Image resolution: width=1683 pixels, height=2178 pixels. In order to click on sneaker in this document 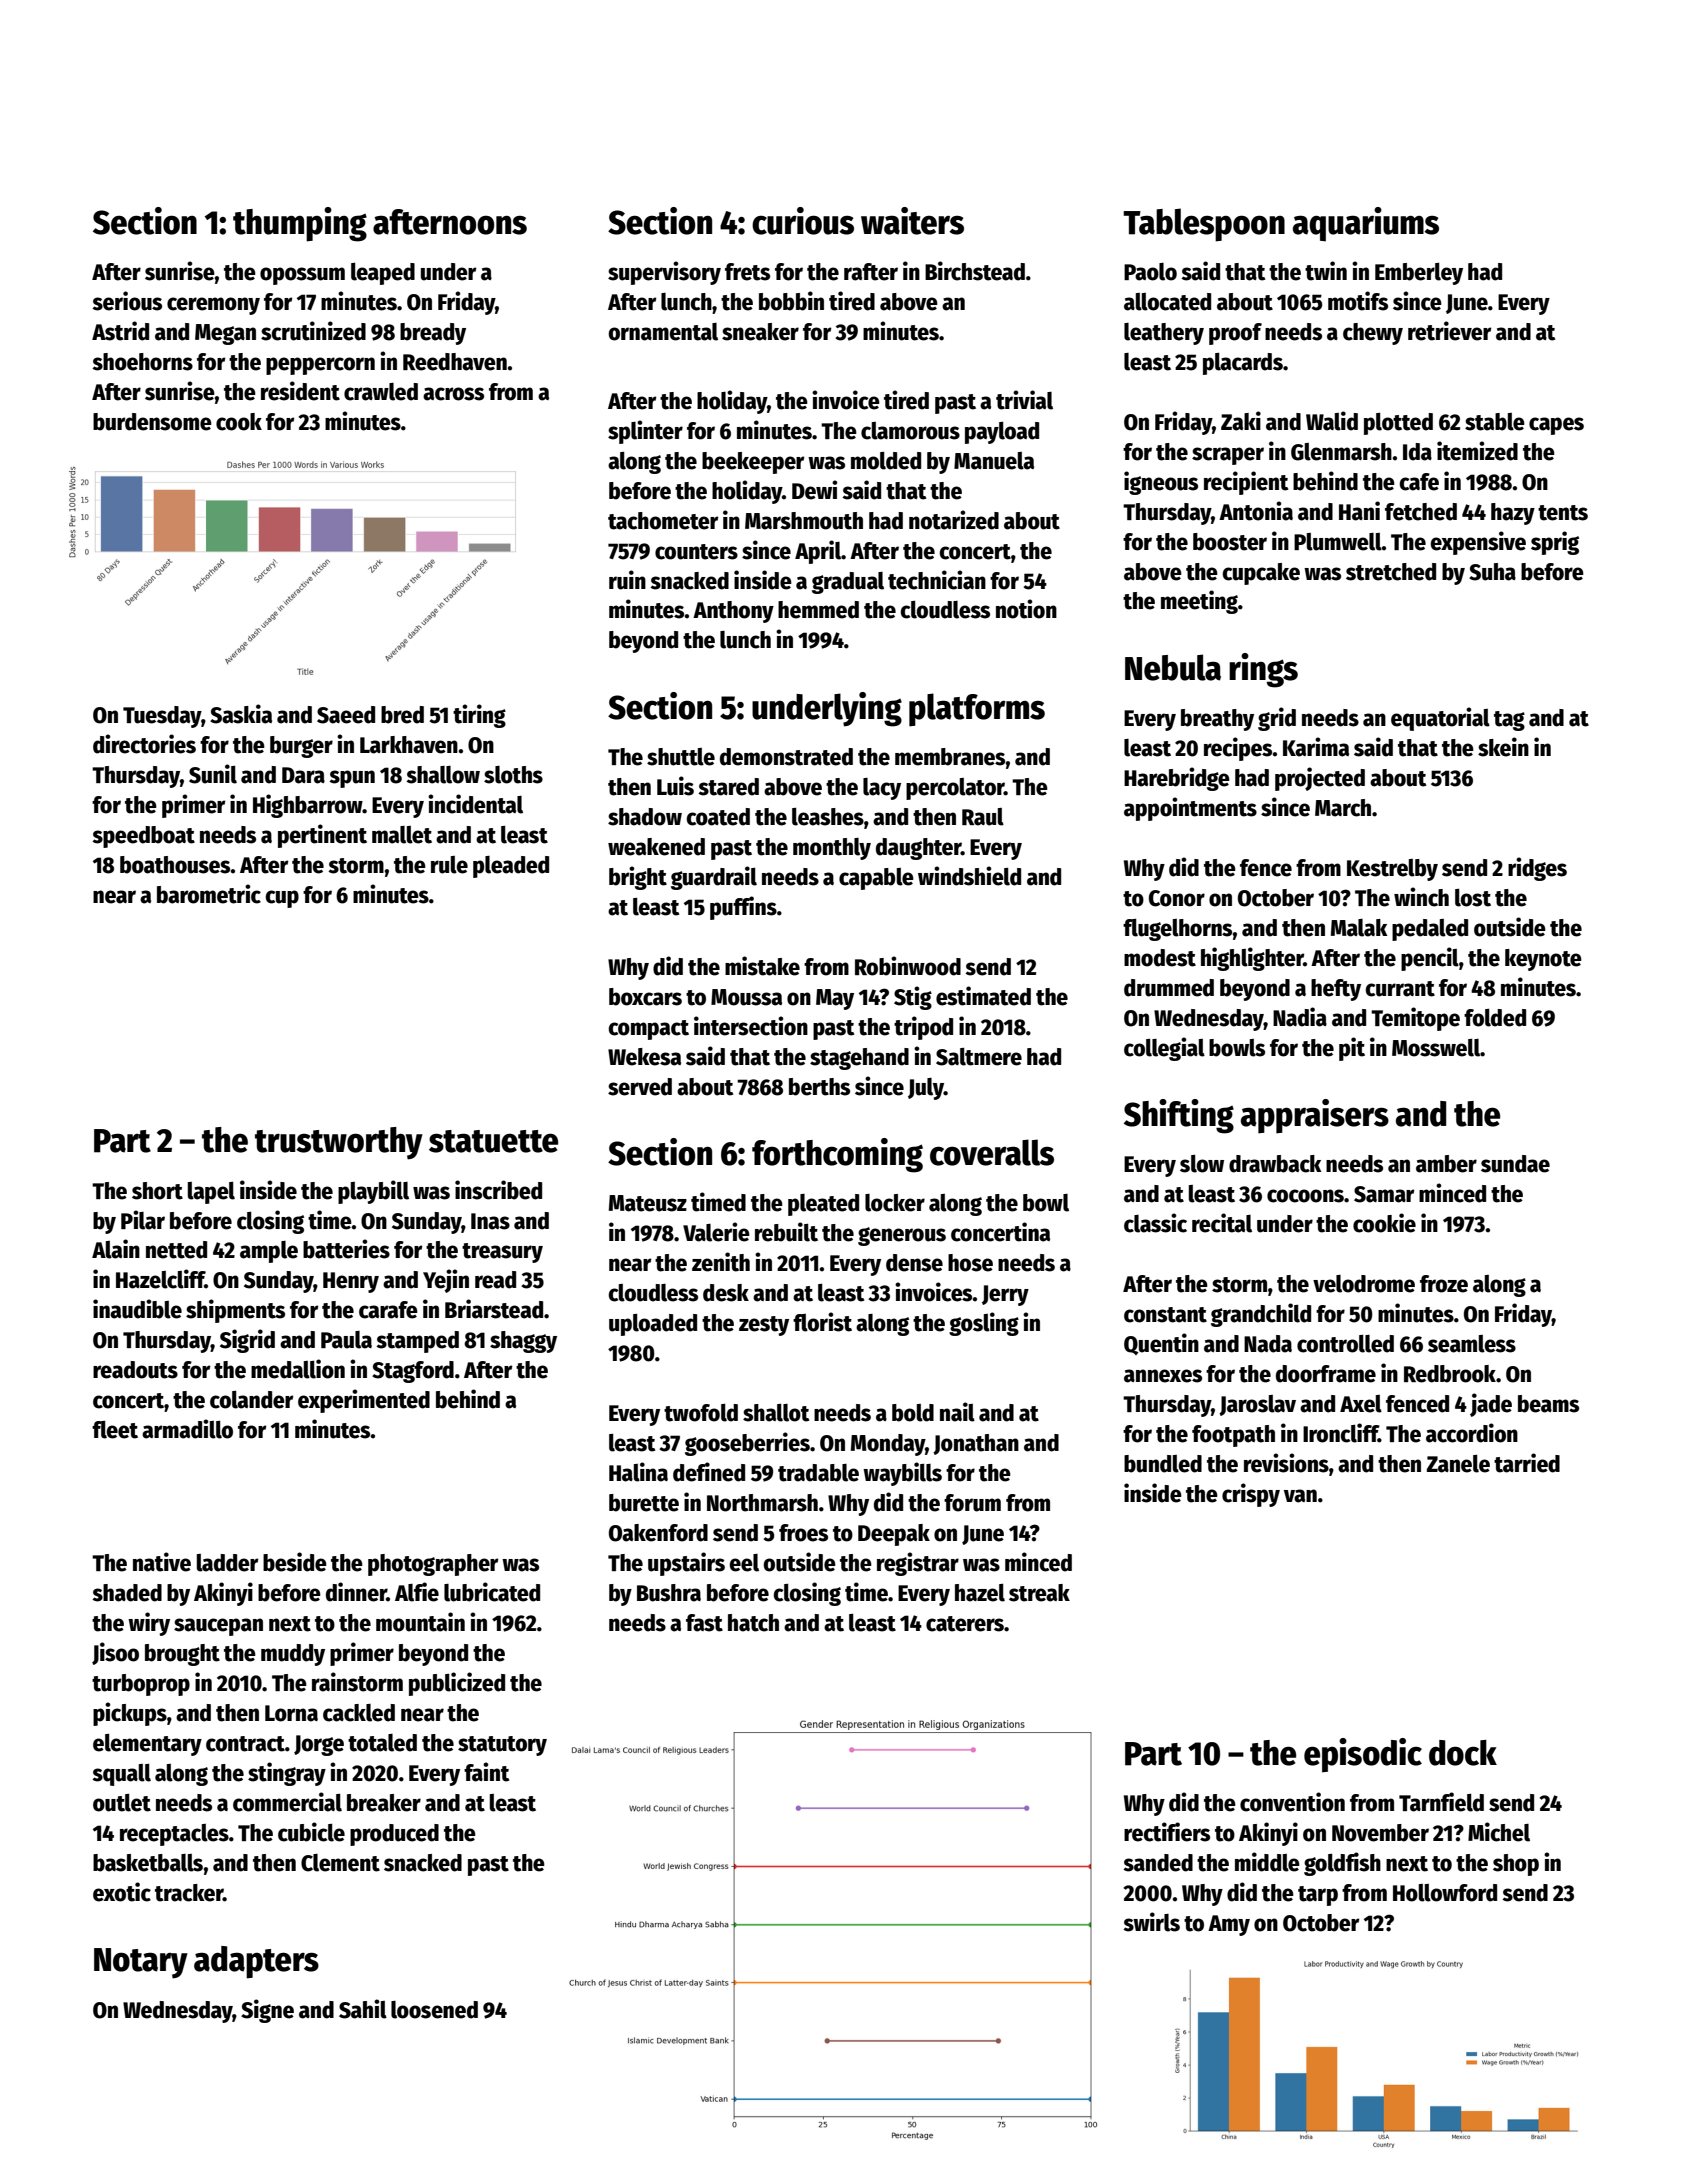, I will do `click(760, 332)`.
